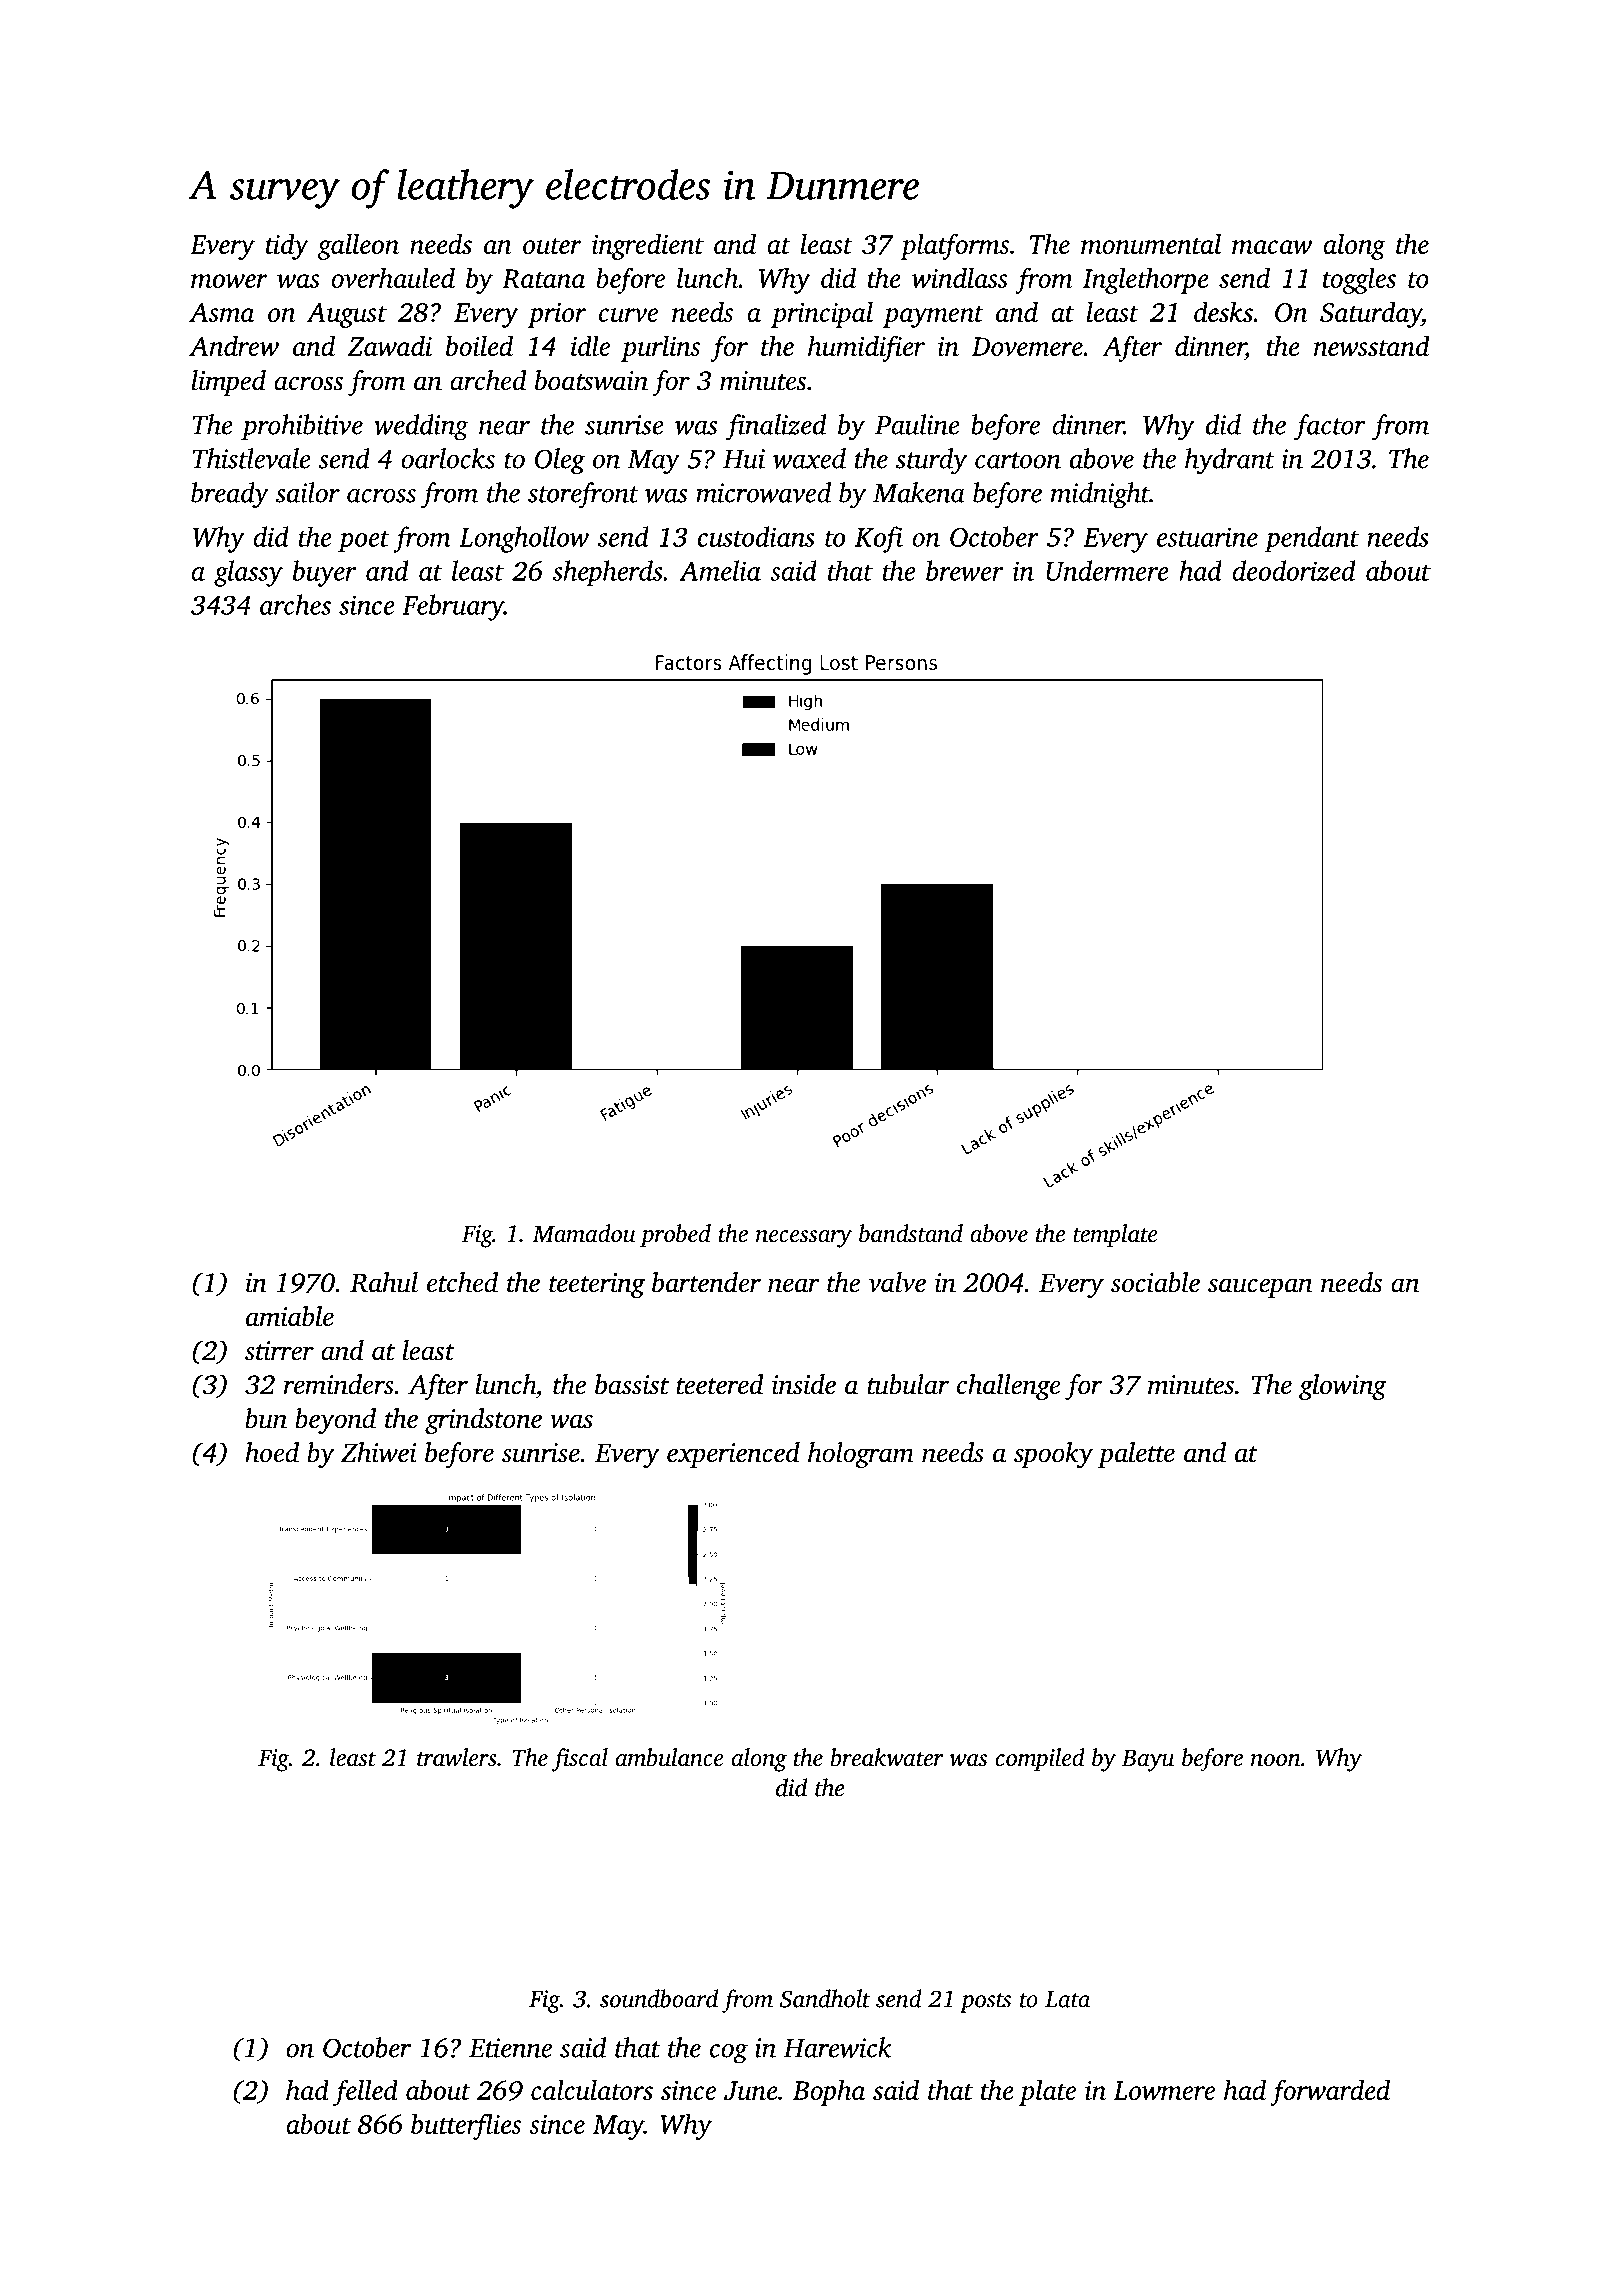 The image size is (1620, 2292). I want to click on Bopha, so click(829, 2092).
